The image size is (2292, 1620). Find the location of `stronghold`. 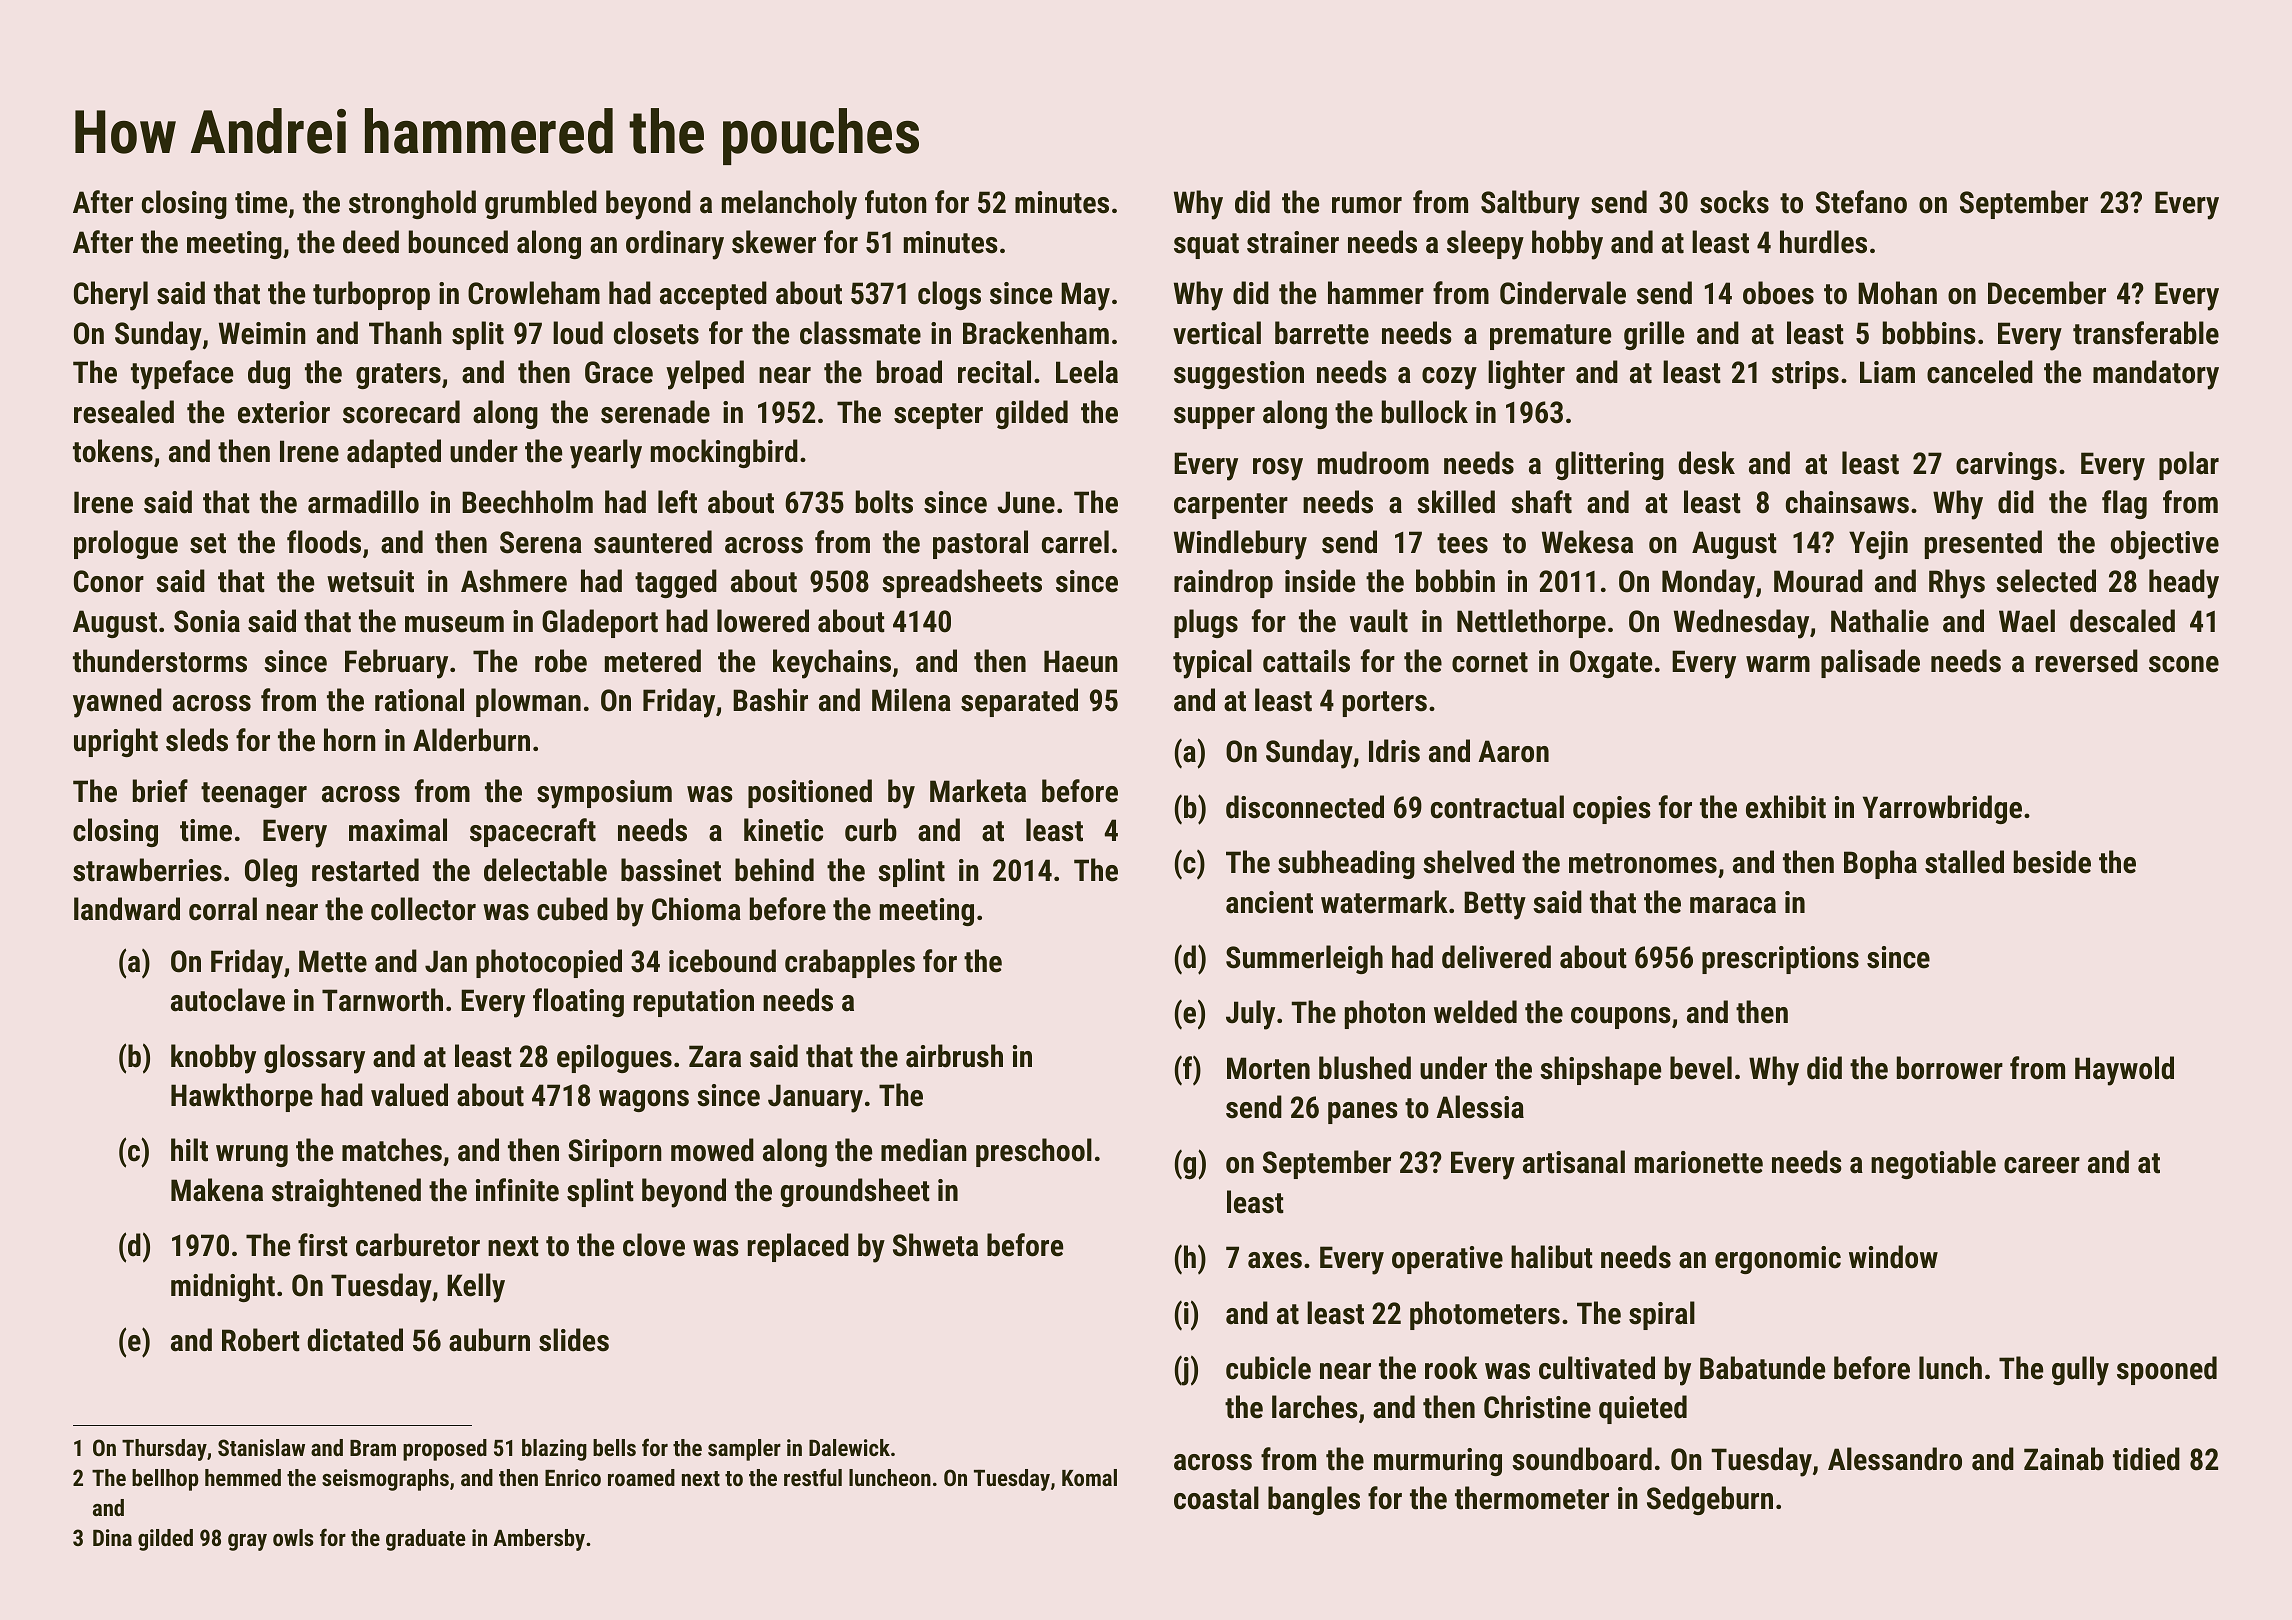

stronghold is located at coordinates (412, 204).
